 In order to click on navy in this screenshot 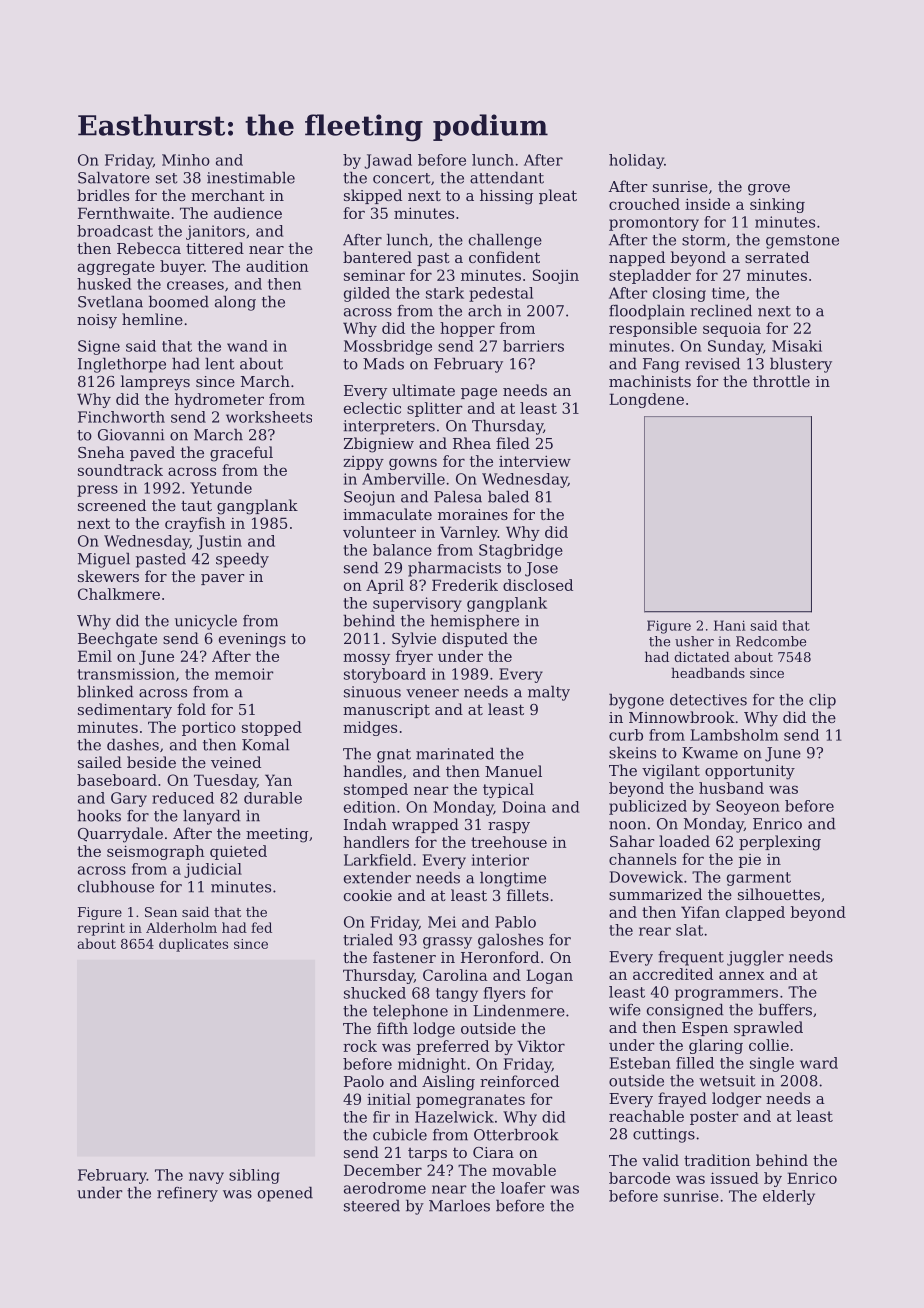, I will do `click(206, 1178)`.
